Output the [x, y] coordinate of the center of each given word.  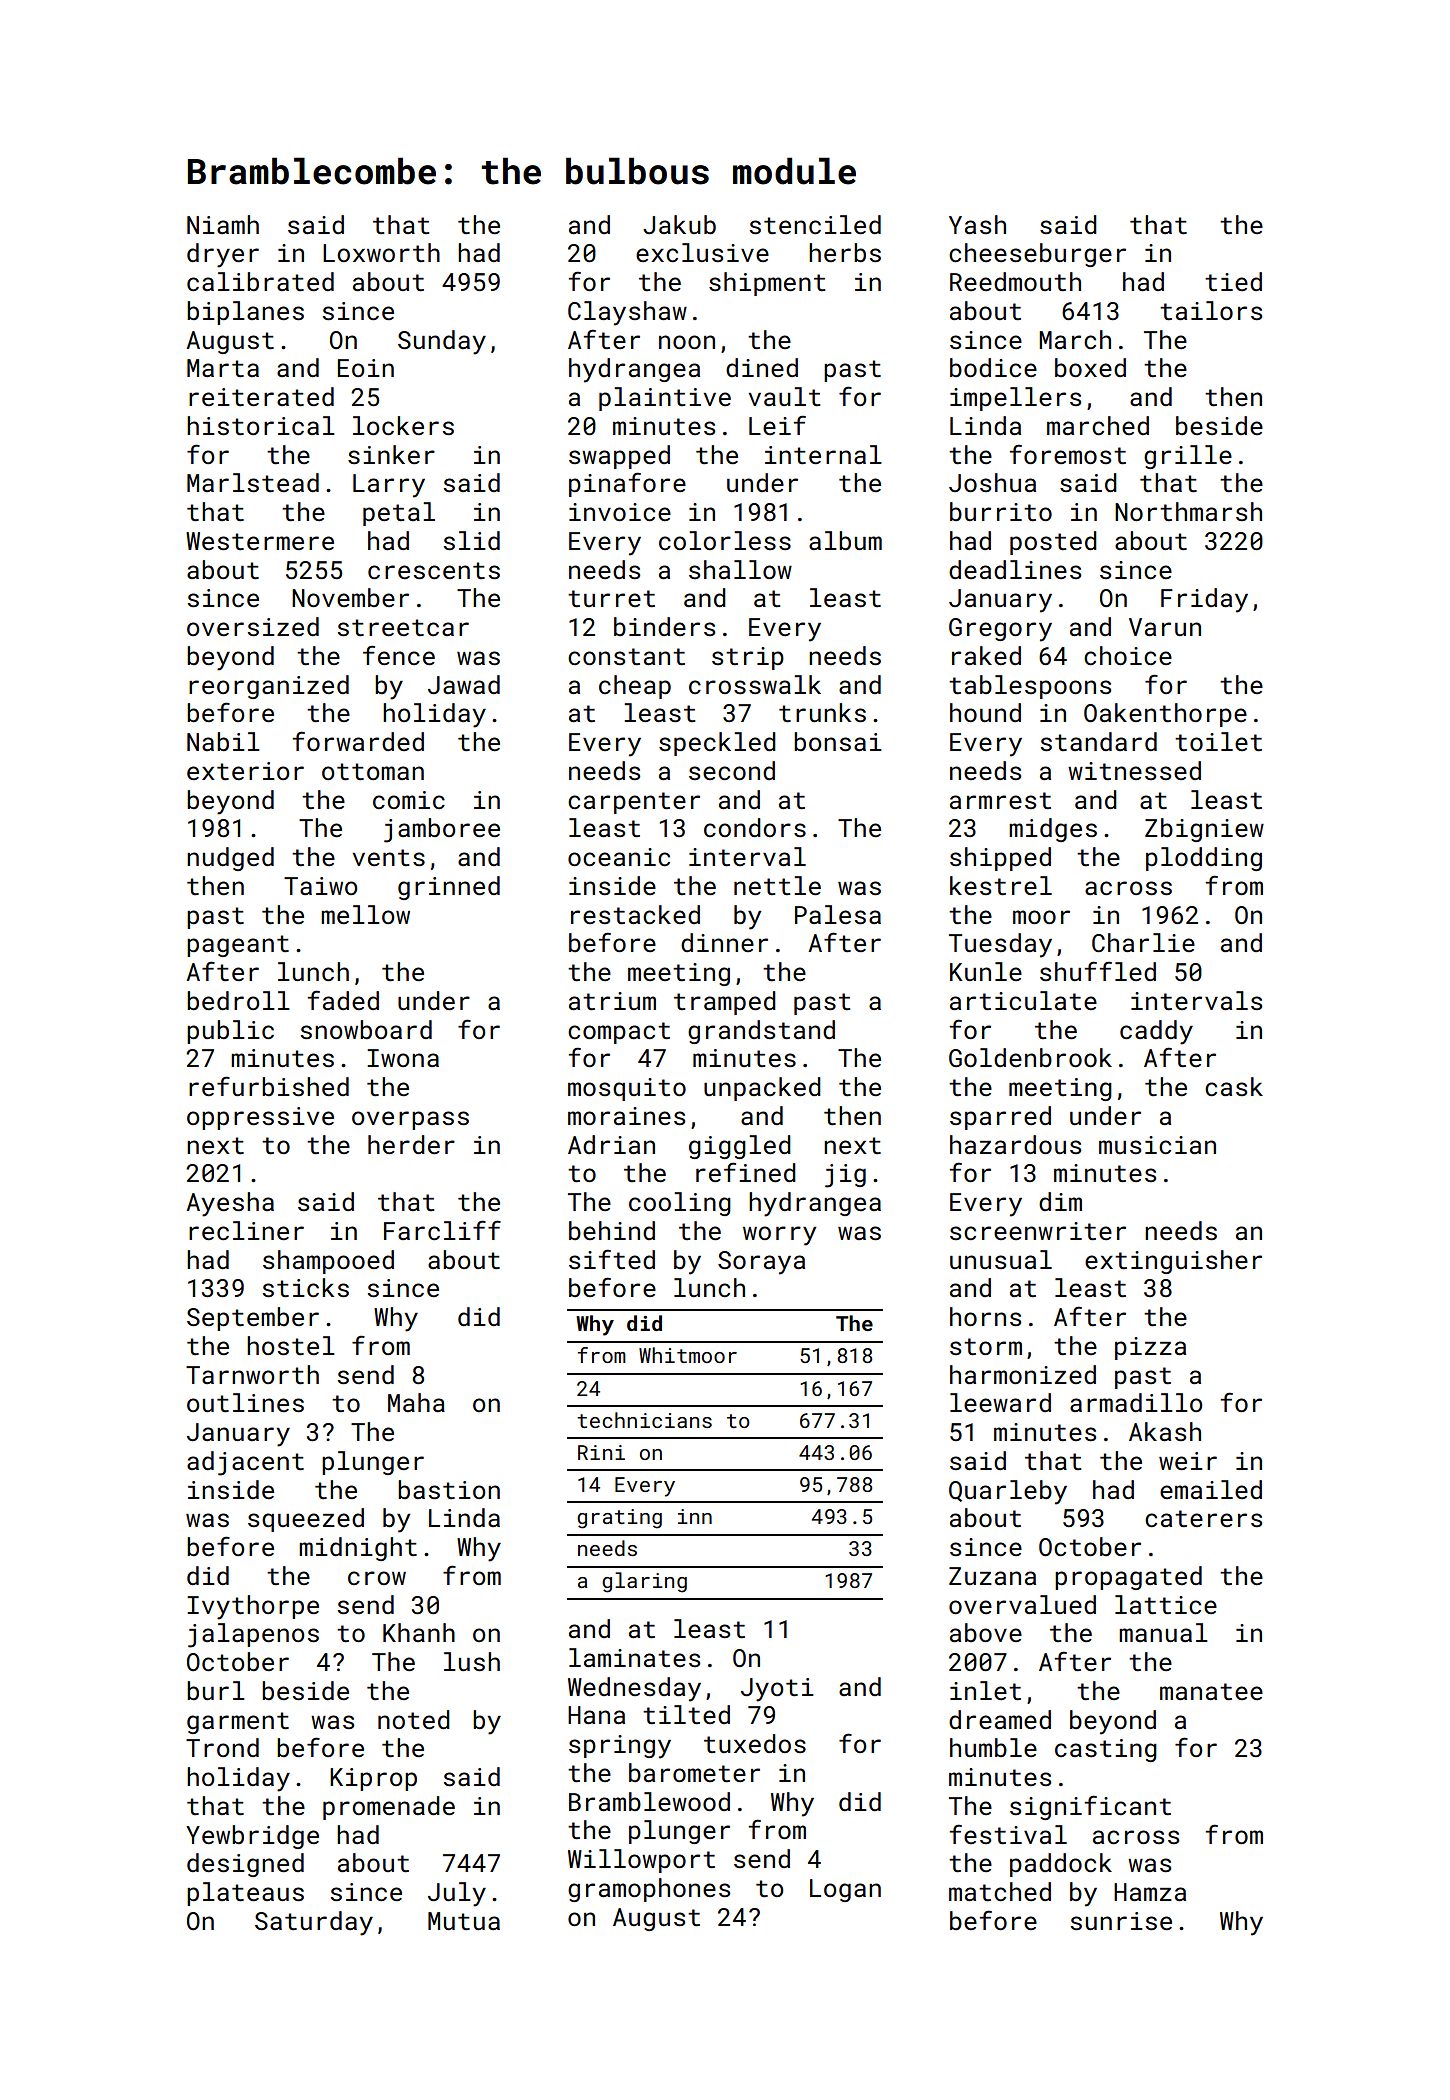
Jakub [679, 225]
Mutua [464, 1921]
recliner [246, 1231]
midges [1053, 830]
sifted [612, 1259]
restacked [635, 915]
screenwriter [1038, 1231]
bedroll [238, 1001]
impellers [1015, 399]
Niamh [223, 224]
